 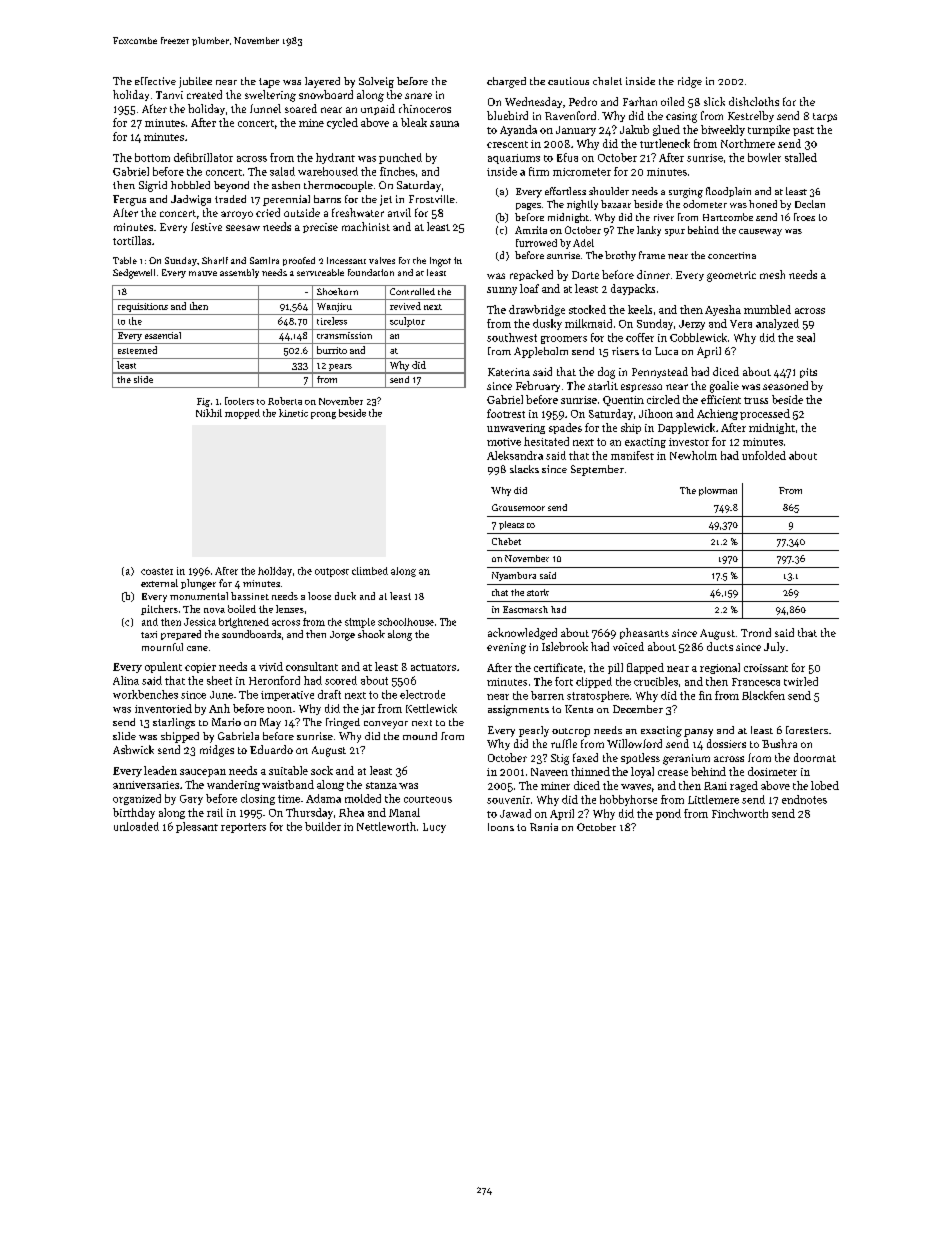 What do you see at coordinates (209, 413) in the screenshot?
I see `Nikhil` at bounding box center [209, 413].
